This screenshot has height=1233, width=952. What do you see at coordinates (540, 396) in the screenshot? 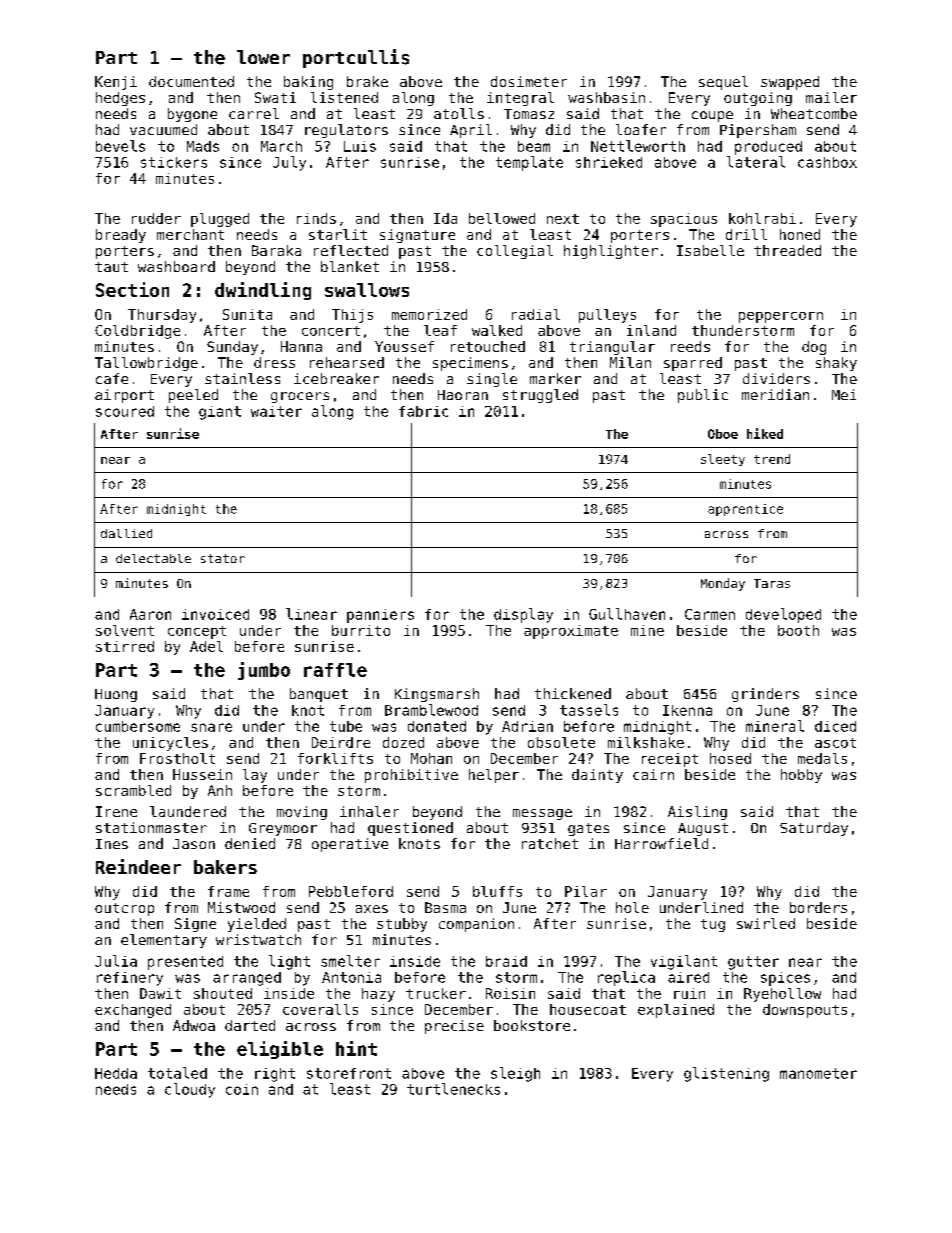
I see `struggled` at bounding box center [540, 396].
